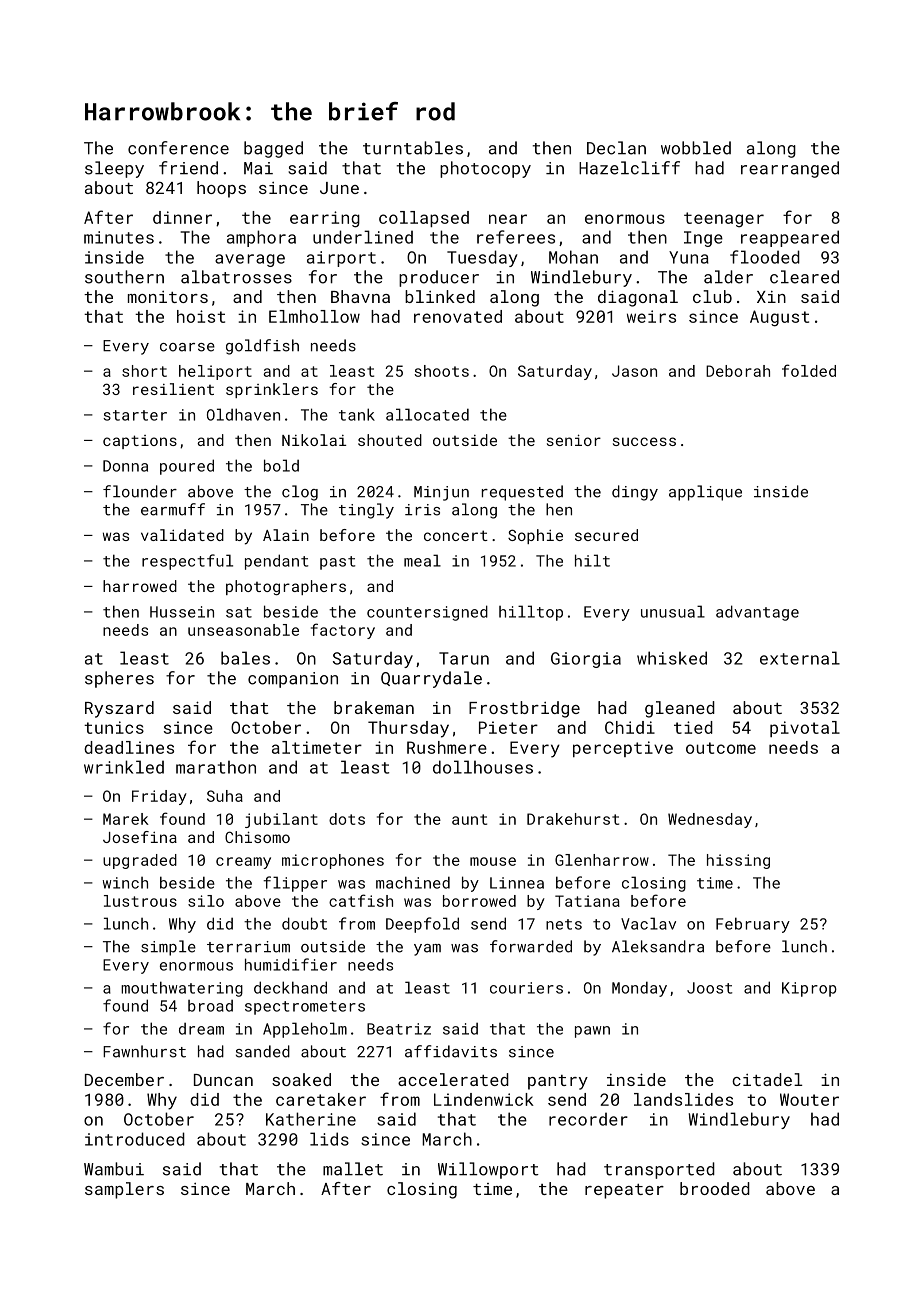 Image resolution: width=924 pixels, height=1308 pixels. I want to click on brakeman, so click(374, 707).
